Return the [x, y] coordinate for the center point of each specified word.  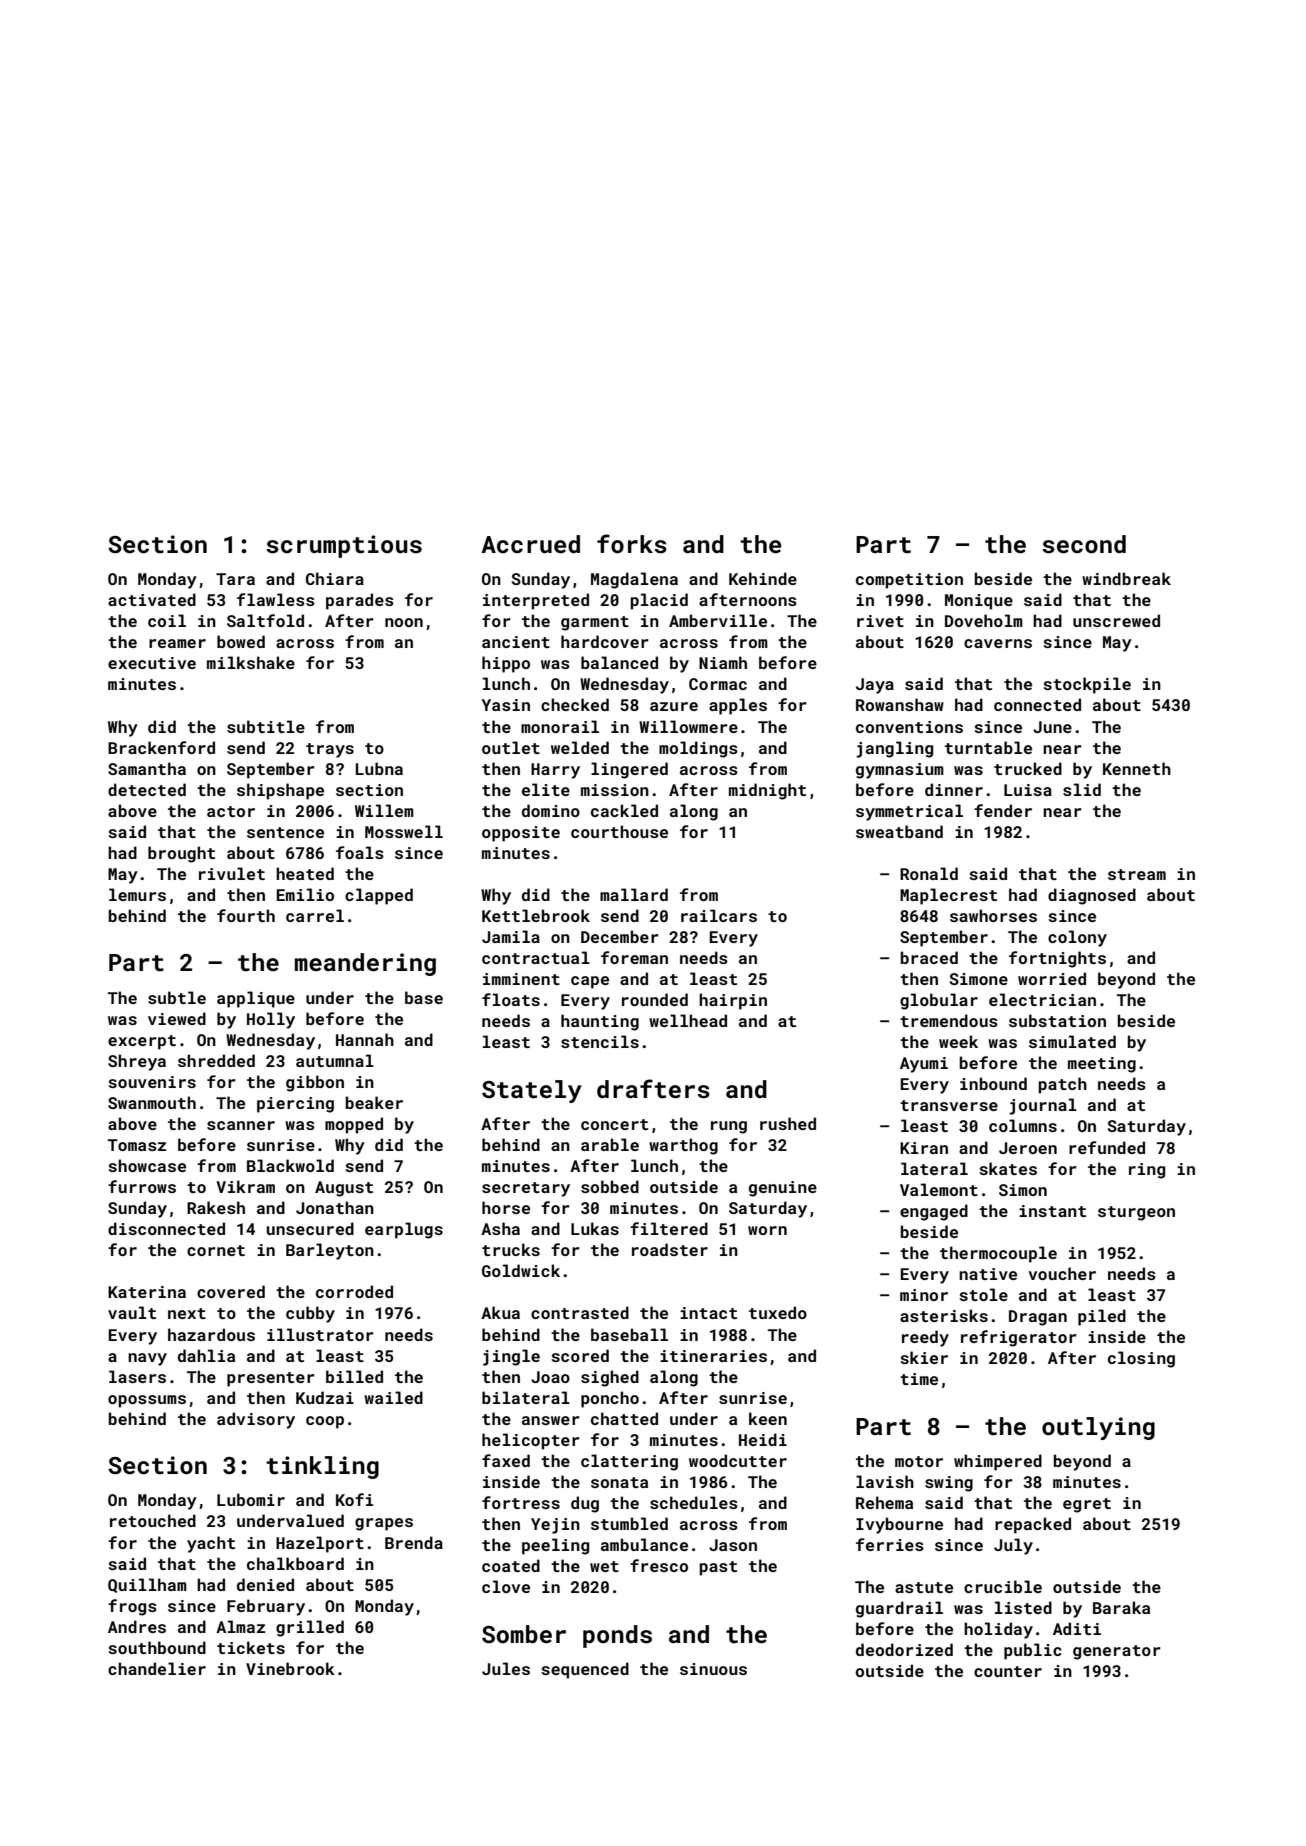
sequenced [585, 1670]
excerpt [142, 1042]
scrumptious [344, 546]
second [1084, 544]
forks [632, 544]
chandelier [157, 1668]
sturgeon [1136, 1213]
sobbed [610, 1186]
